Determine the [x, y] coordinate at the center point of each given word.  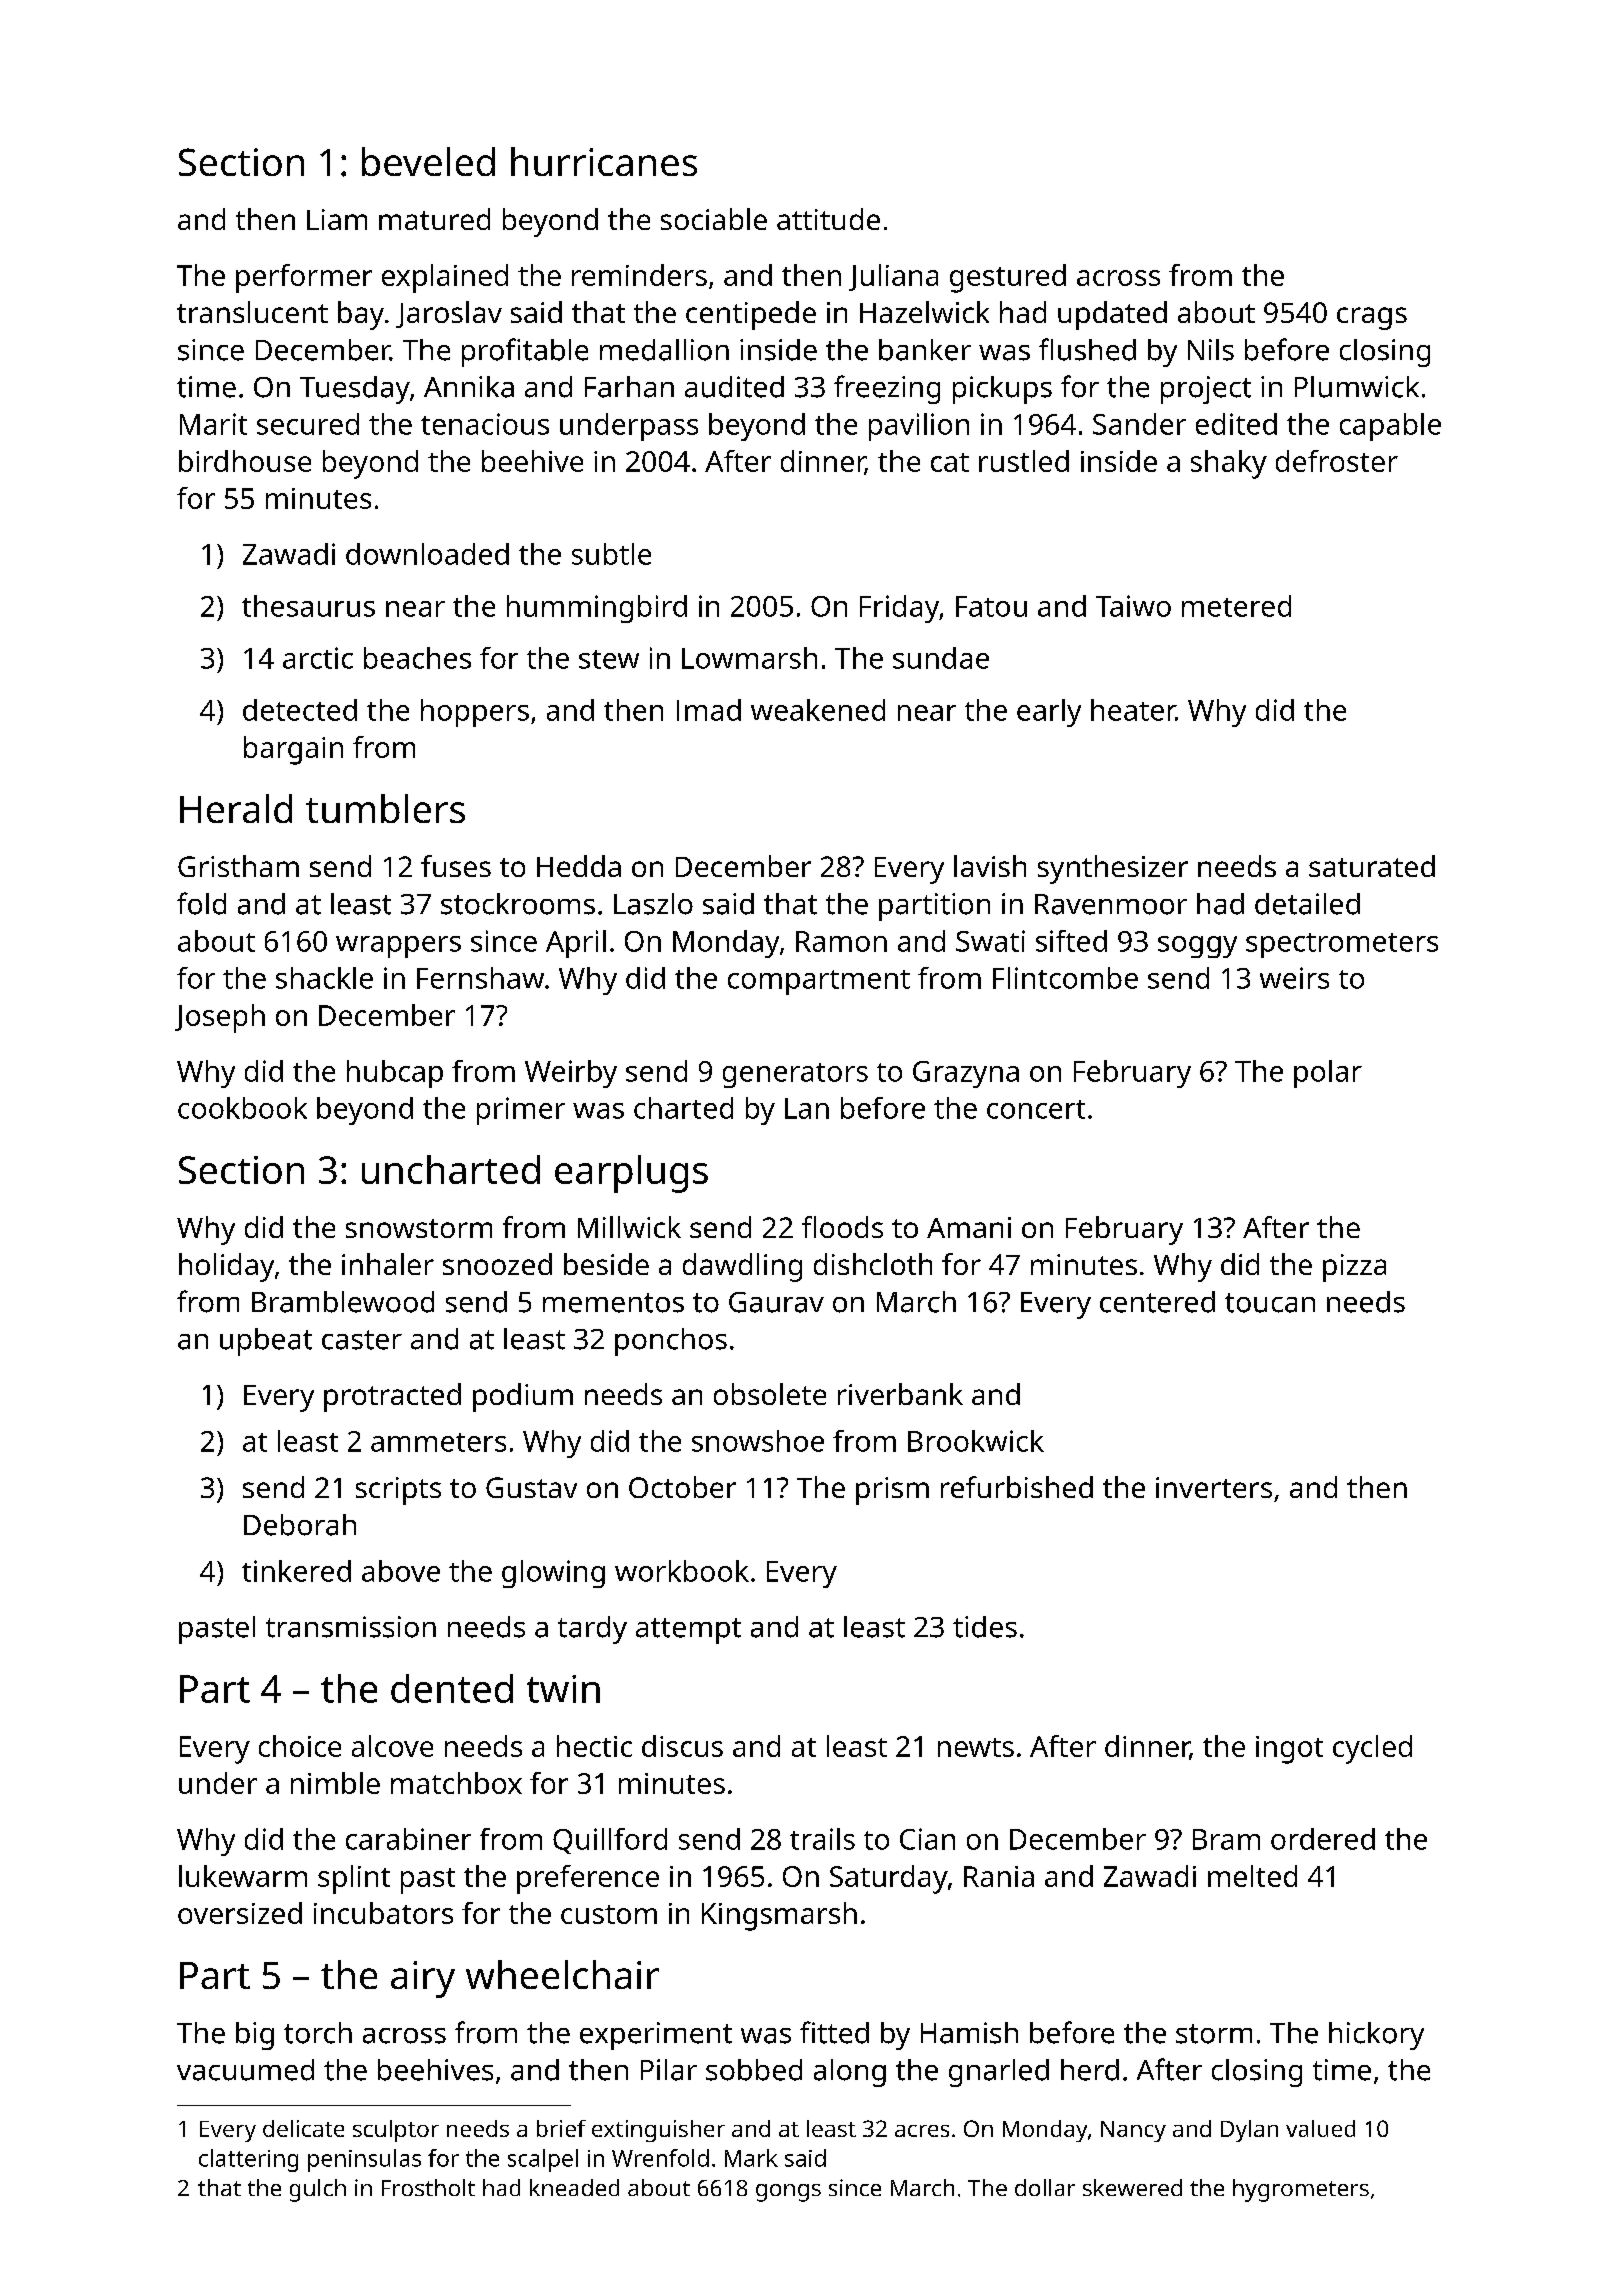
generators [795, 1075]
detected [300, 710]
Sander [1139, 424]
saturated [1372, 866]
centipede [751, 315]
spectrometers [1342, 945]
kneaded [574, 2187]
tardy [592, 1630]
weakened [818, 710]
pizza [1354, 1268]
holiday [226, 1267]
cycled [1372, 1749]
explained [445, 278]
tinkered [296, 1571]
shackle [324, 978]
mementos [613, 1303]
